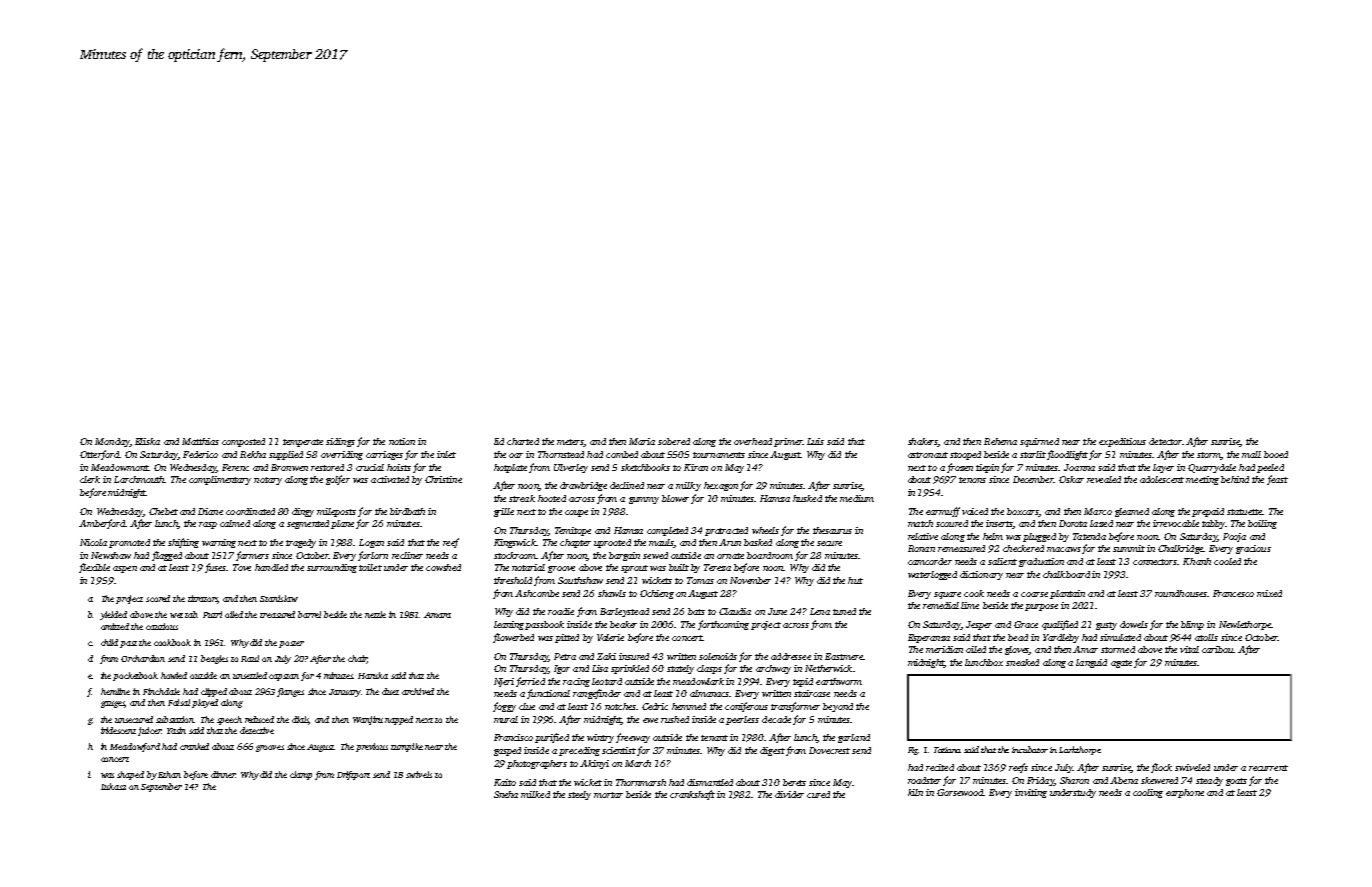 The height and width of the screenshot is (887, 1372). I want to click on Larchmouth, so click(139, 479).
